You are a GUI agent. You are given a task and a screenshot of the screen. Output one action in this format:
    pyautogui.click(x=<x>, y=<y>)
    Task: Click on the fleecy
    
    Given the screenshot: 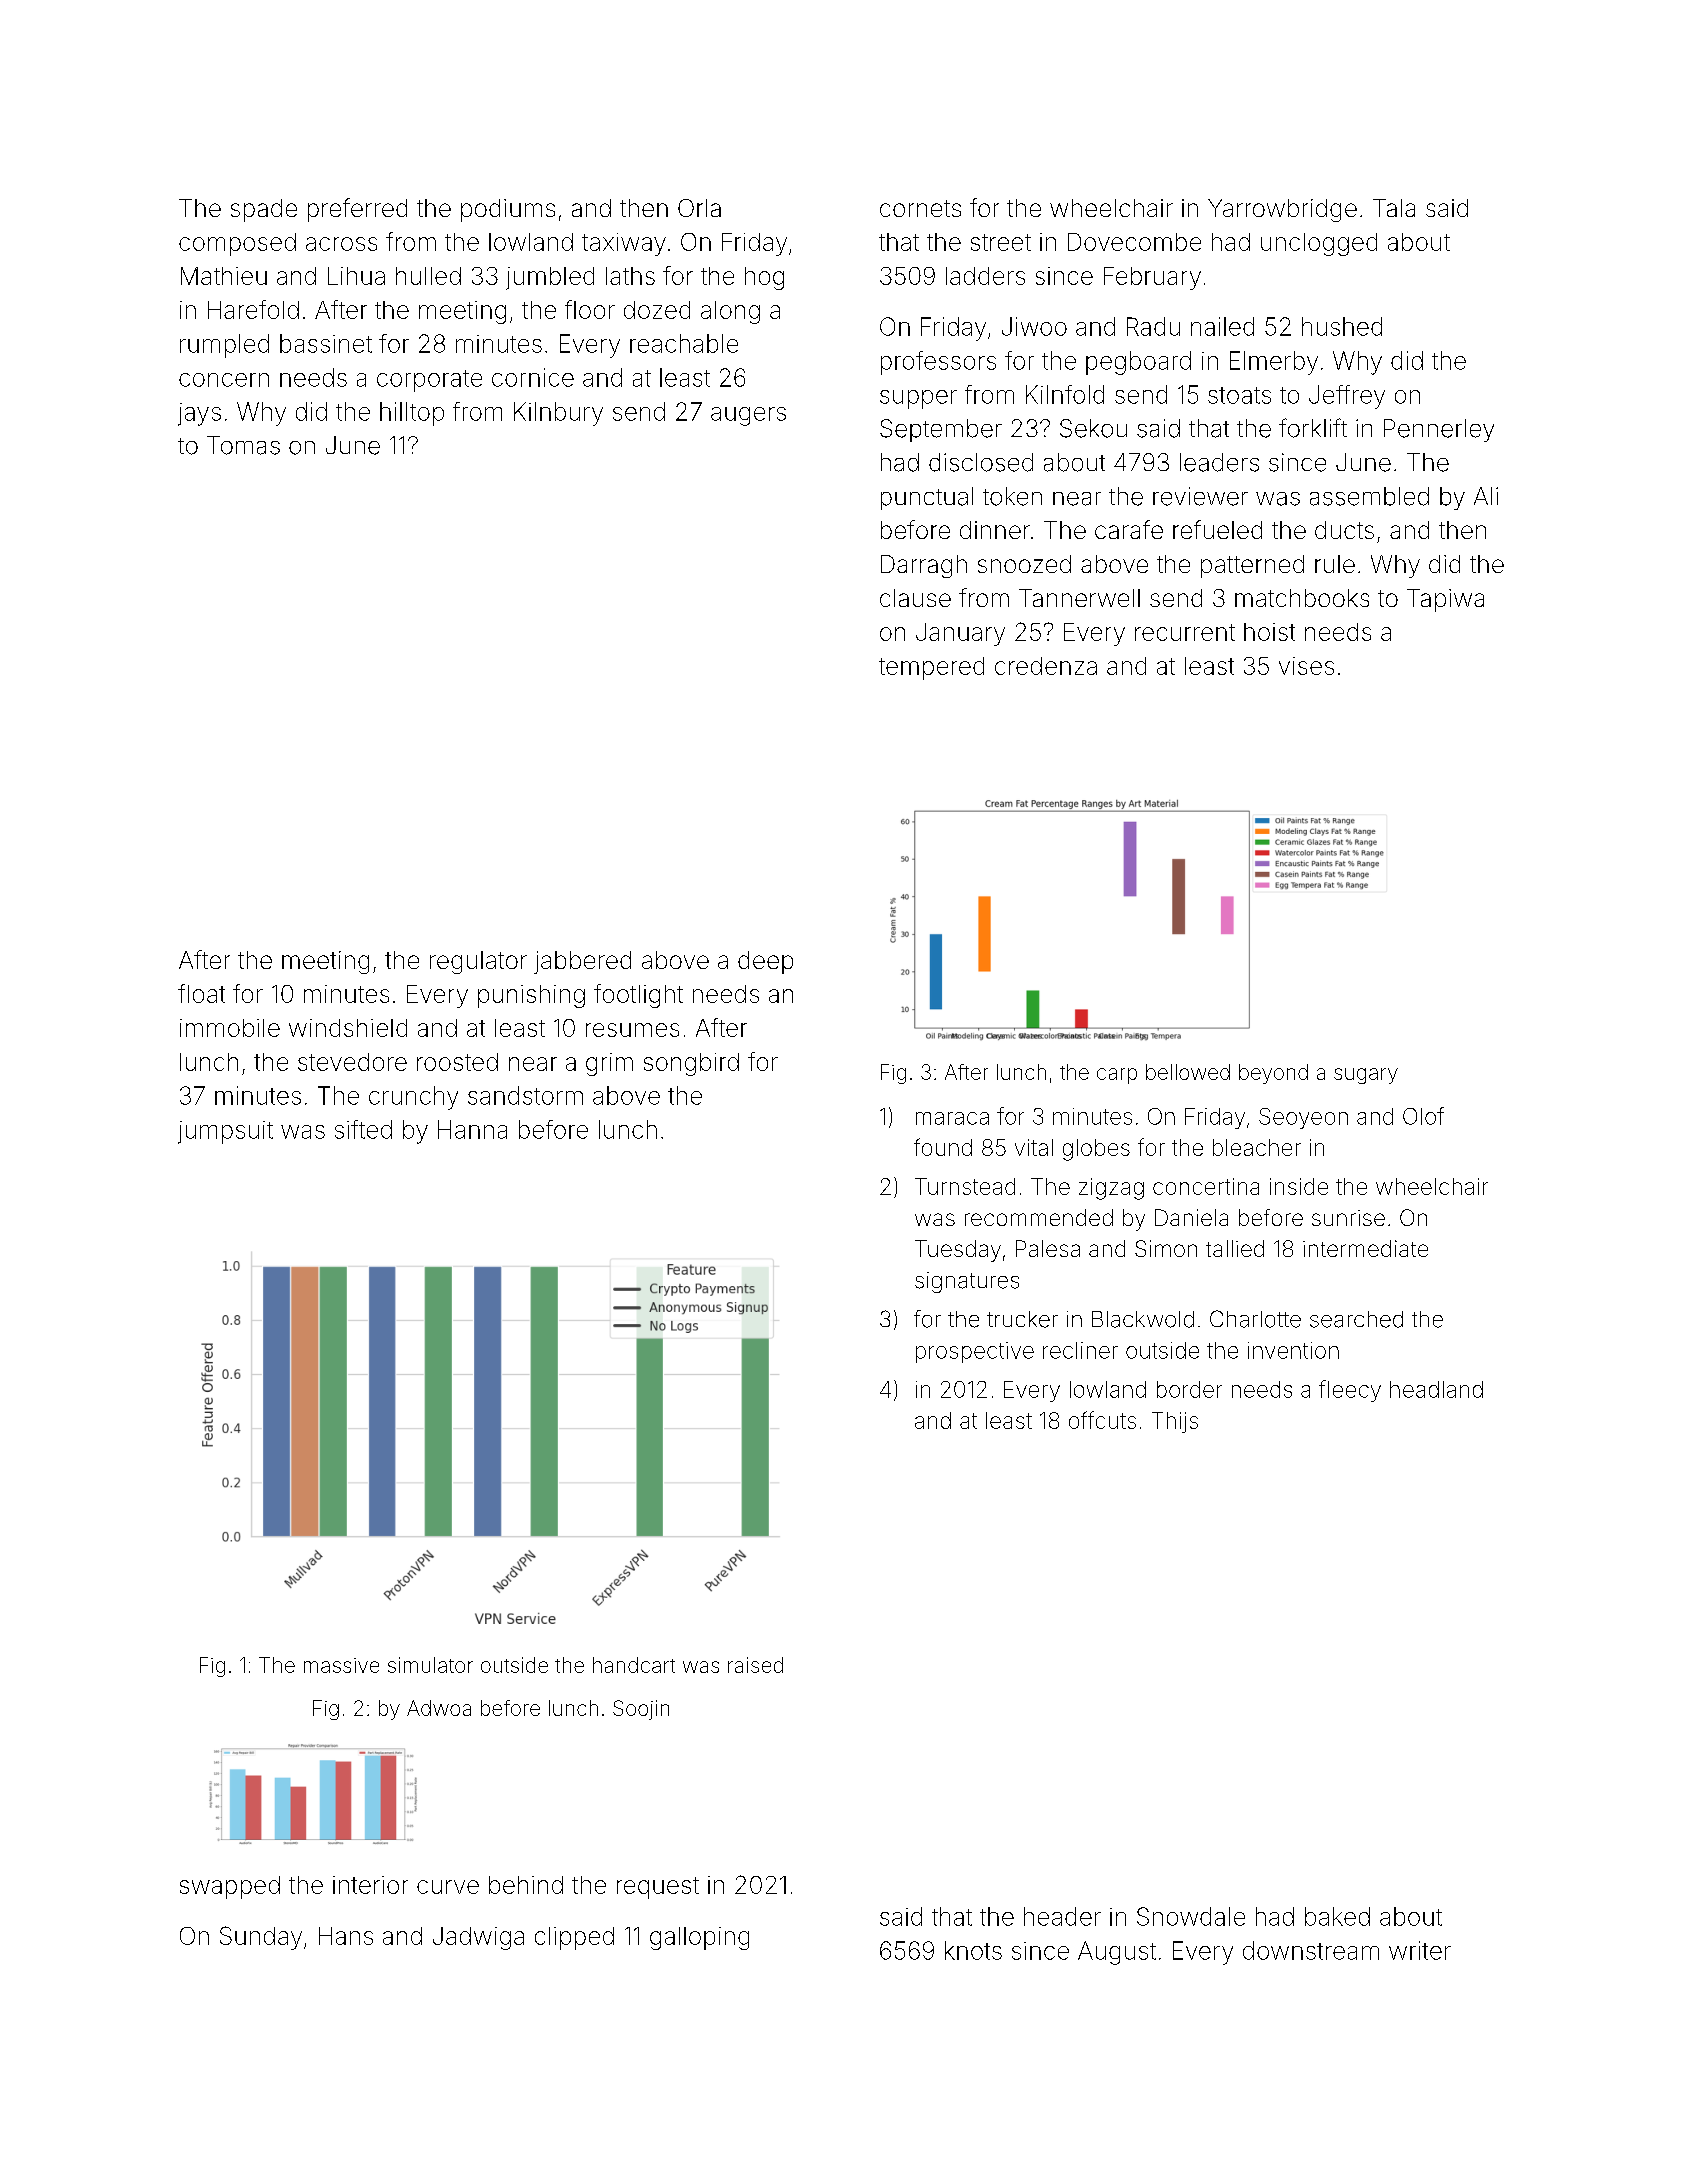 What is the action you would take?
    pyautogui.click(x=1350, y=1391)
